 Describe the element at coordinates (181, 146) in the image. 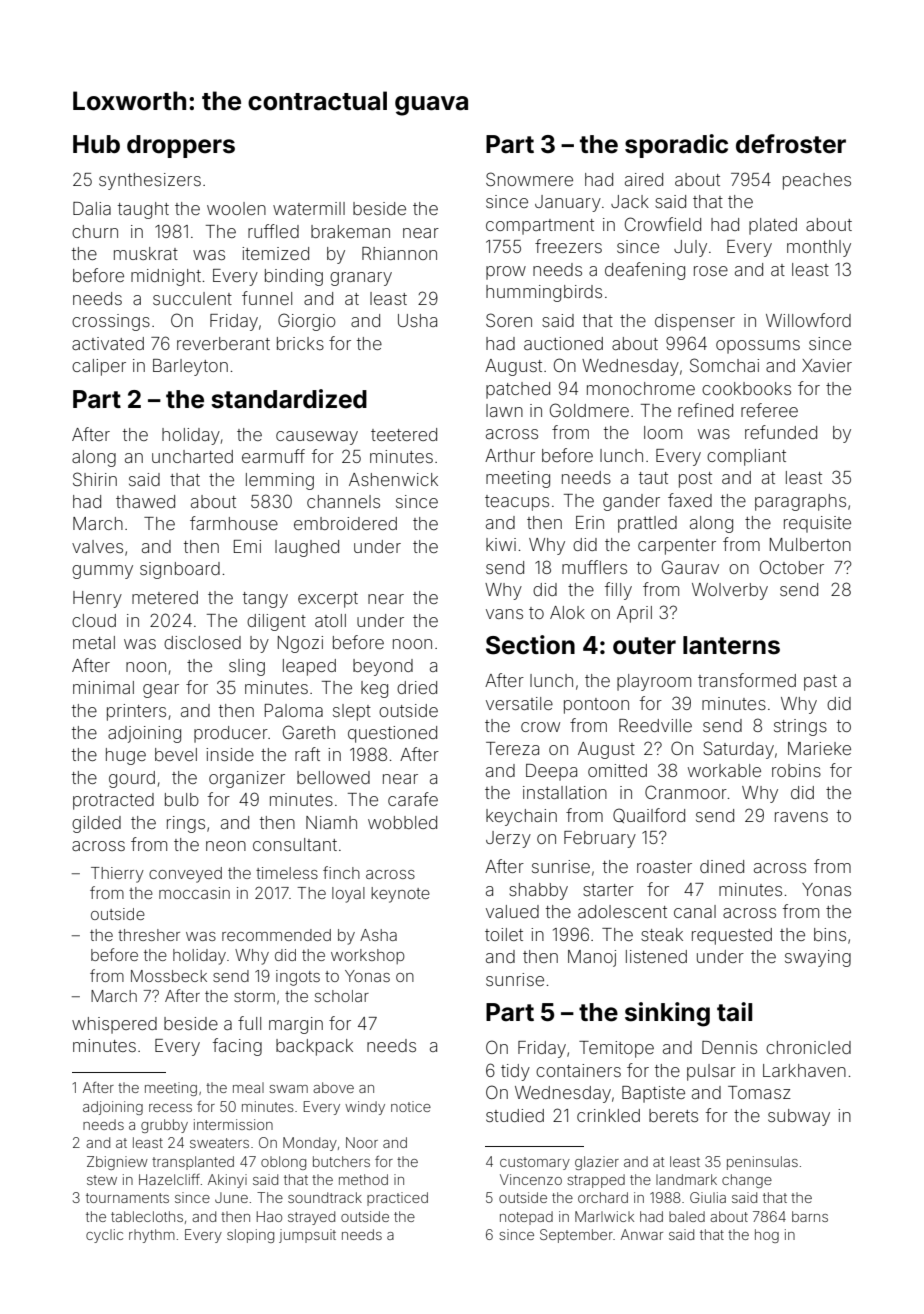

I see `droppers` at that location.
